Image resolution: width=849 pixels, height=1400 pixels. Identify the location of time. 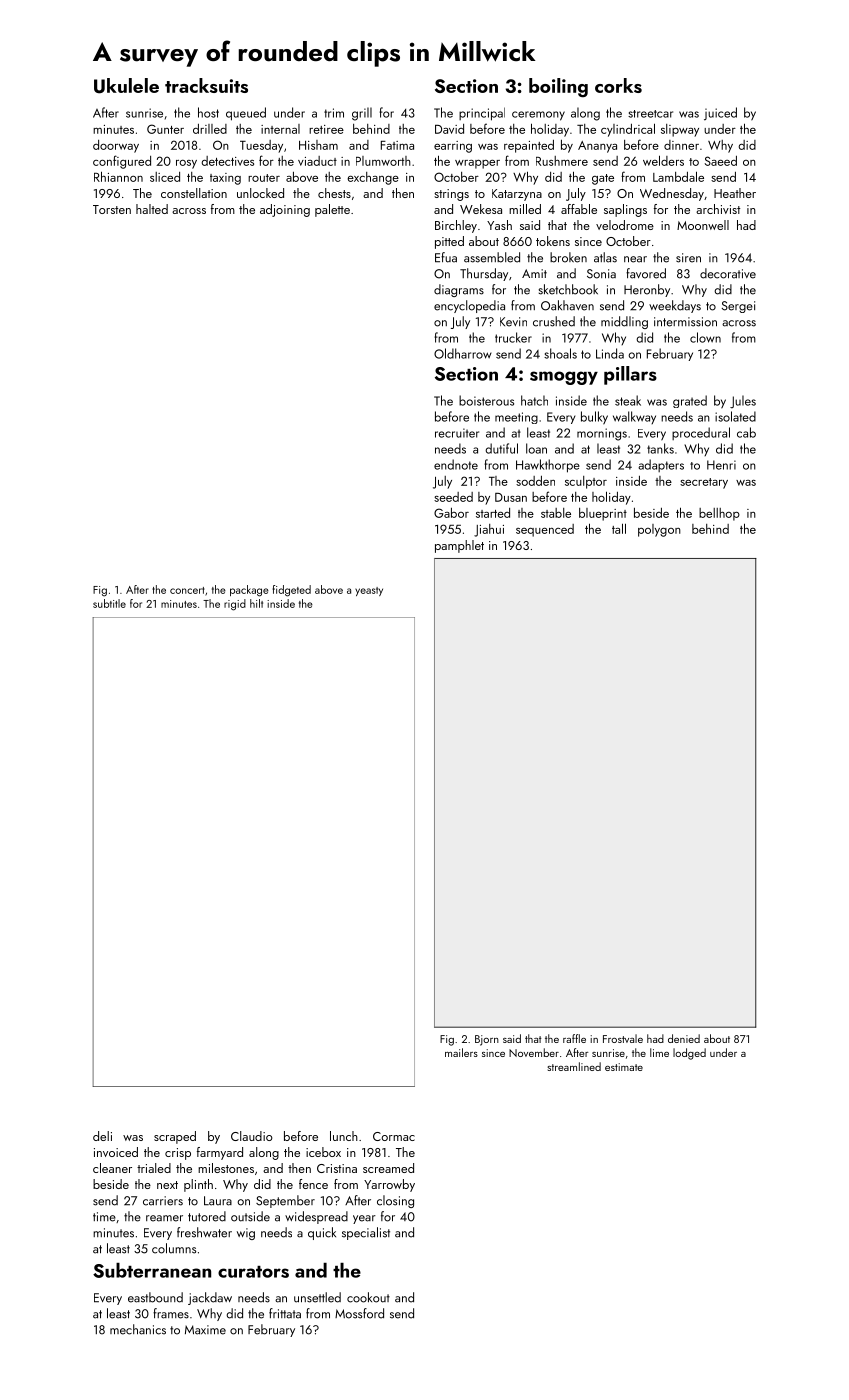
(104, 1217).
